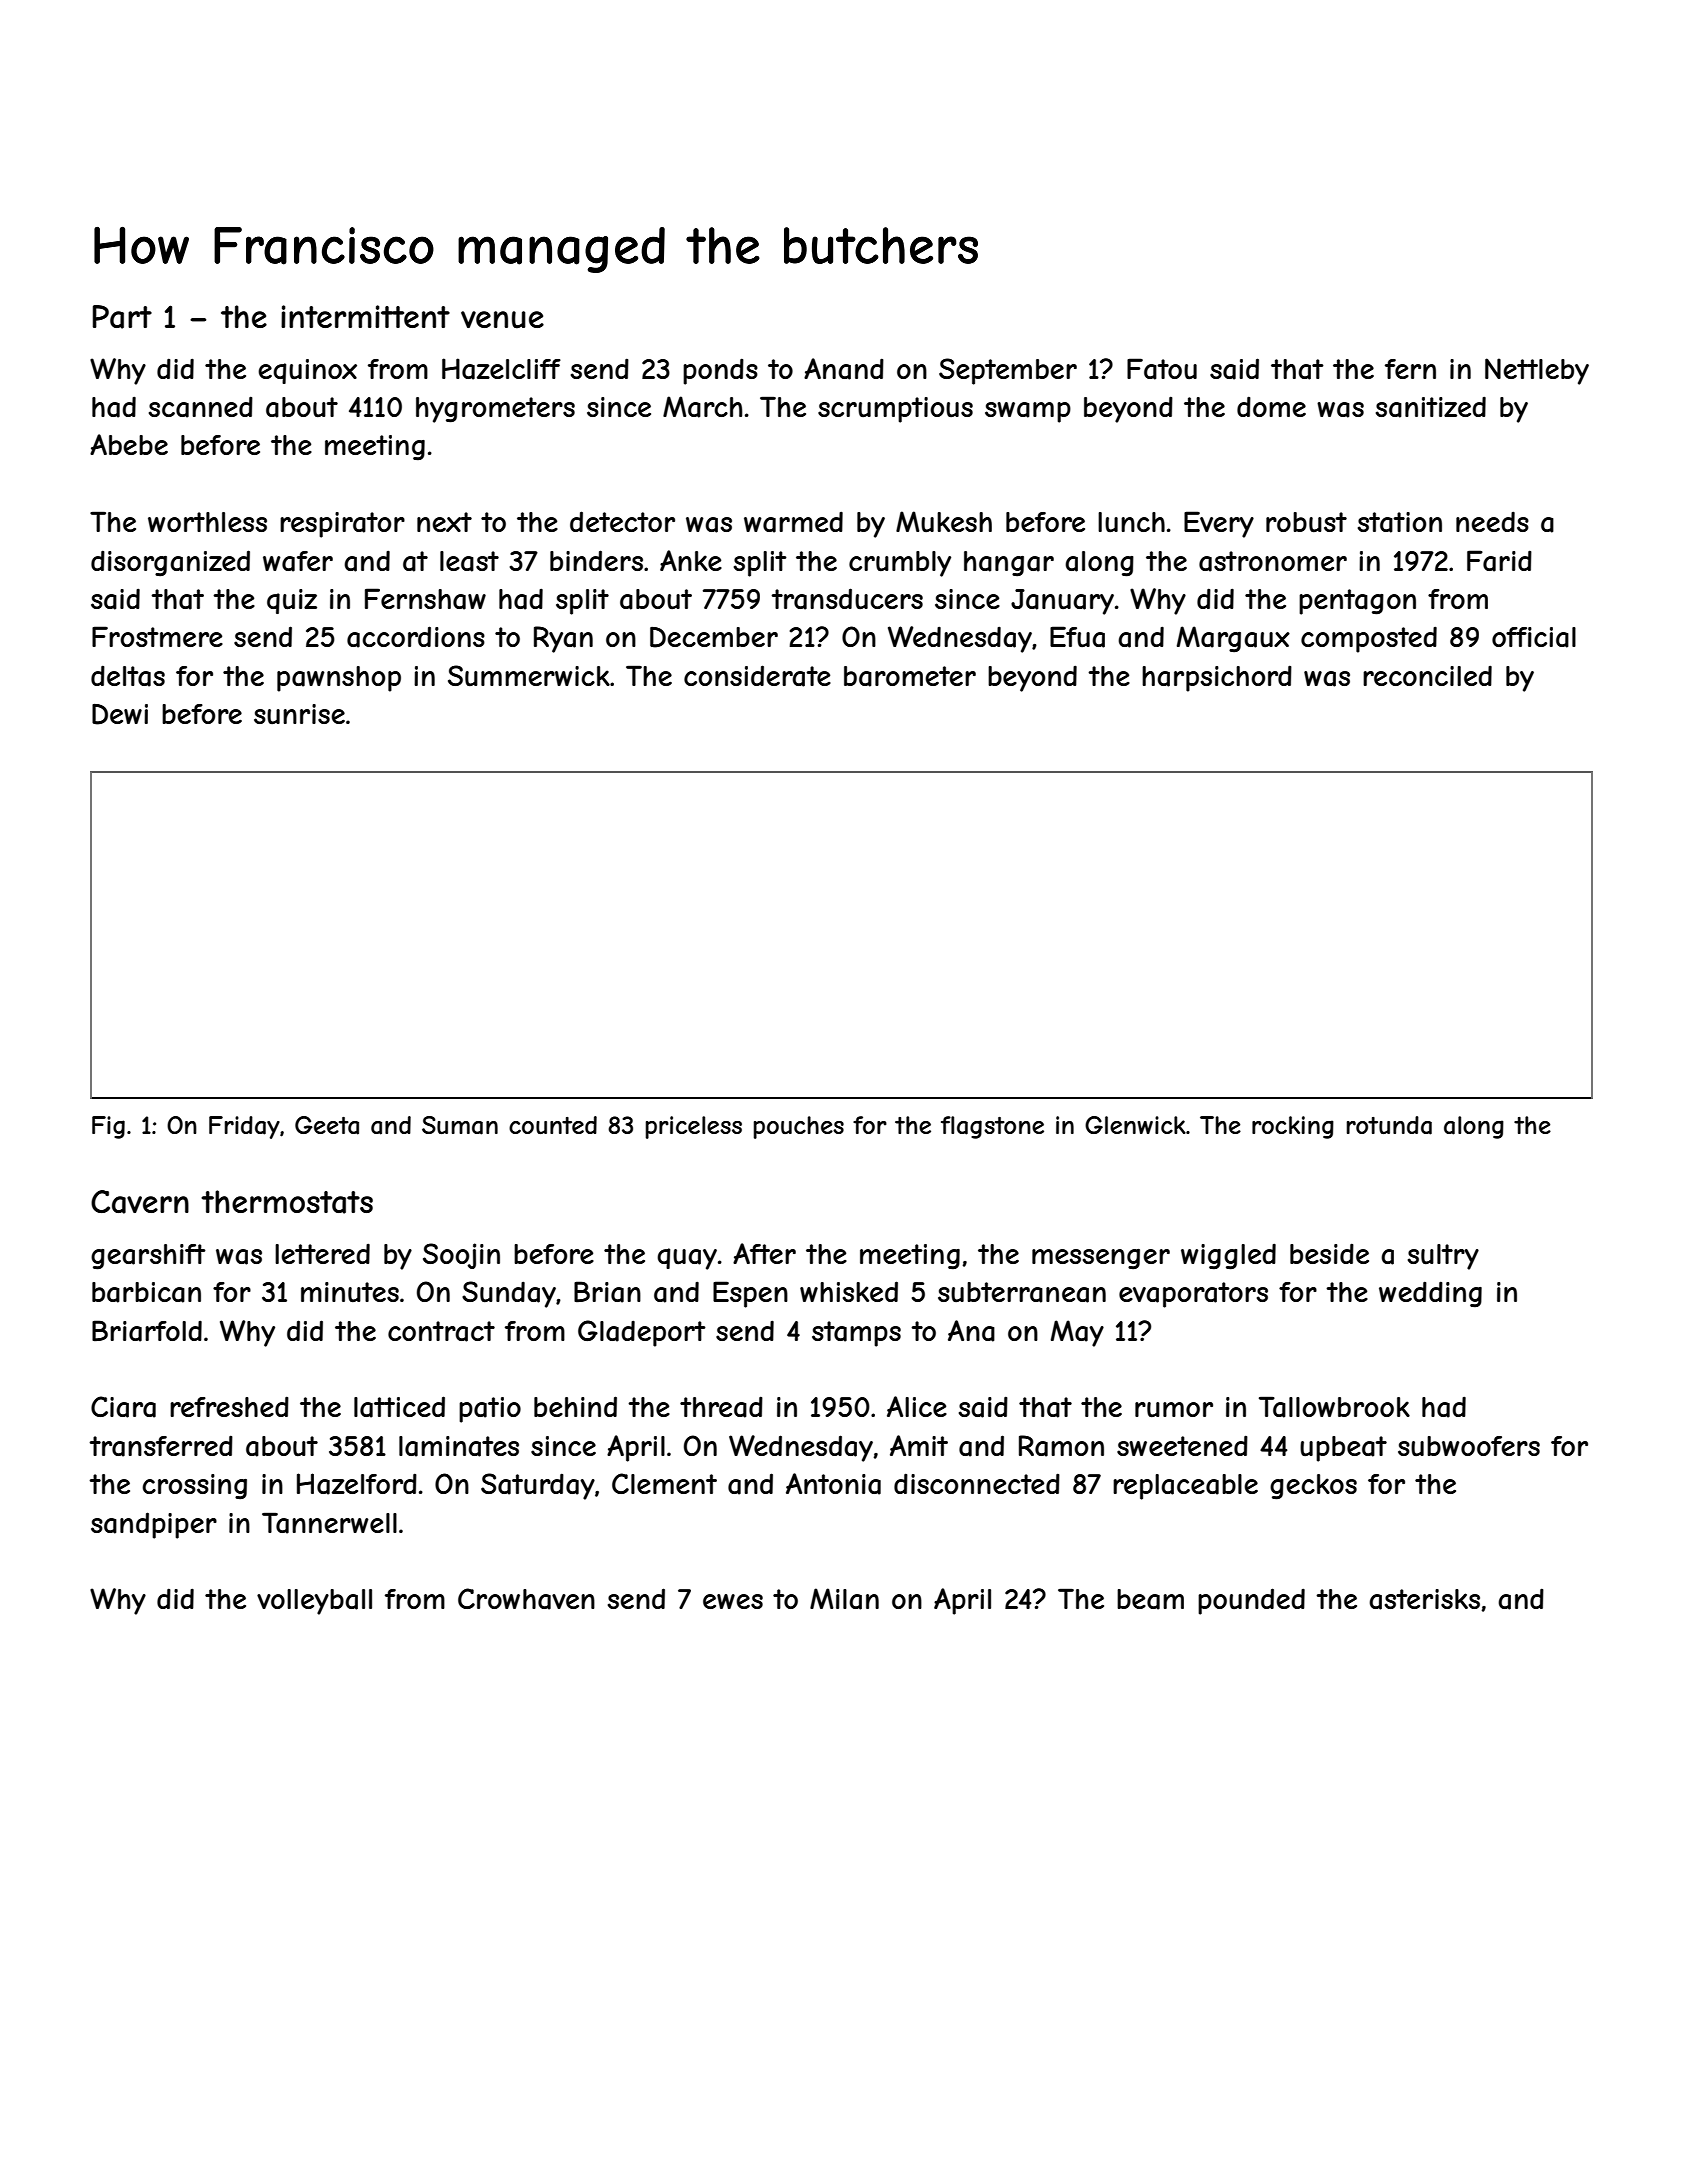  I want to click on September, so click(1008, 371).
